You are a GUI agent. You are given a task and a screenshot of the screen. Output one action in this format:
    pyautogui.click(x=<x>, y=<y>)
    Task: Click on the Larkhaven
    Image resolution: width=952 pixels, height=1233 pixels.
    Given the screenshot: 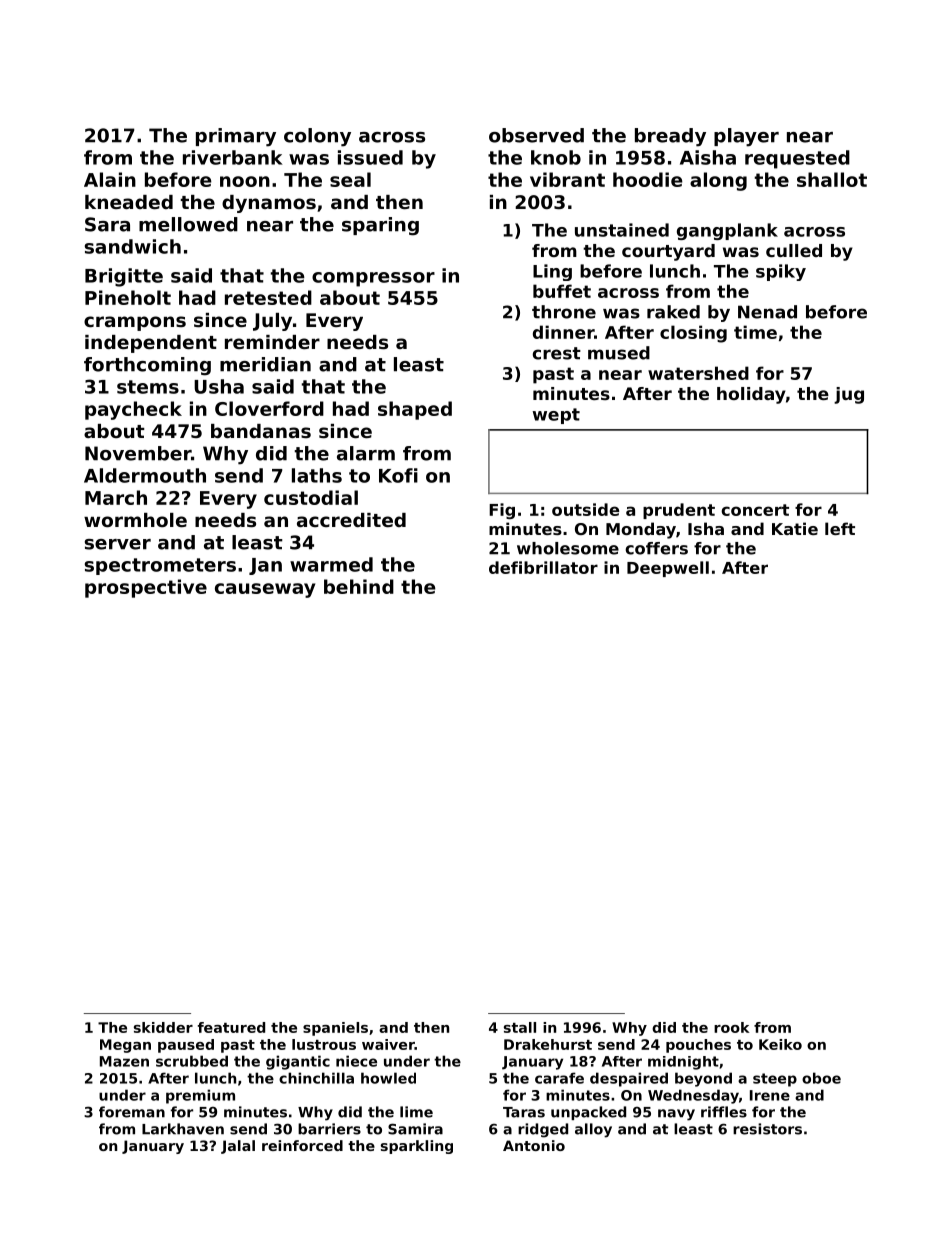 What is the action you would take?
    pyautogui.click(x=183, y=1129)
